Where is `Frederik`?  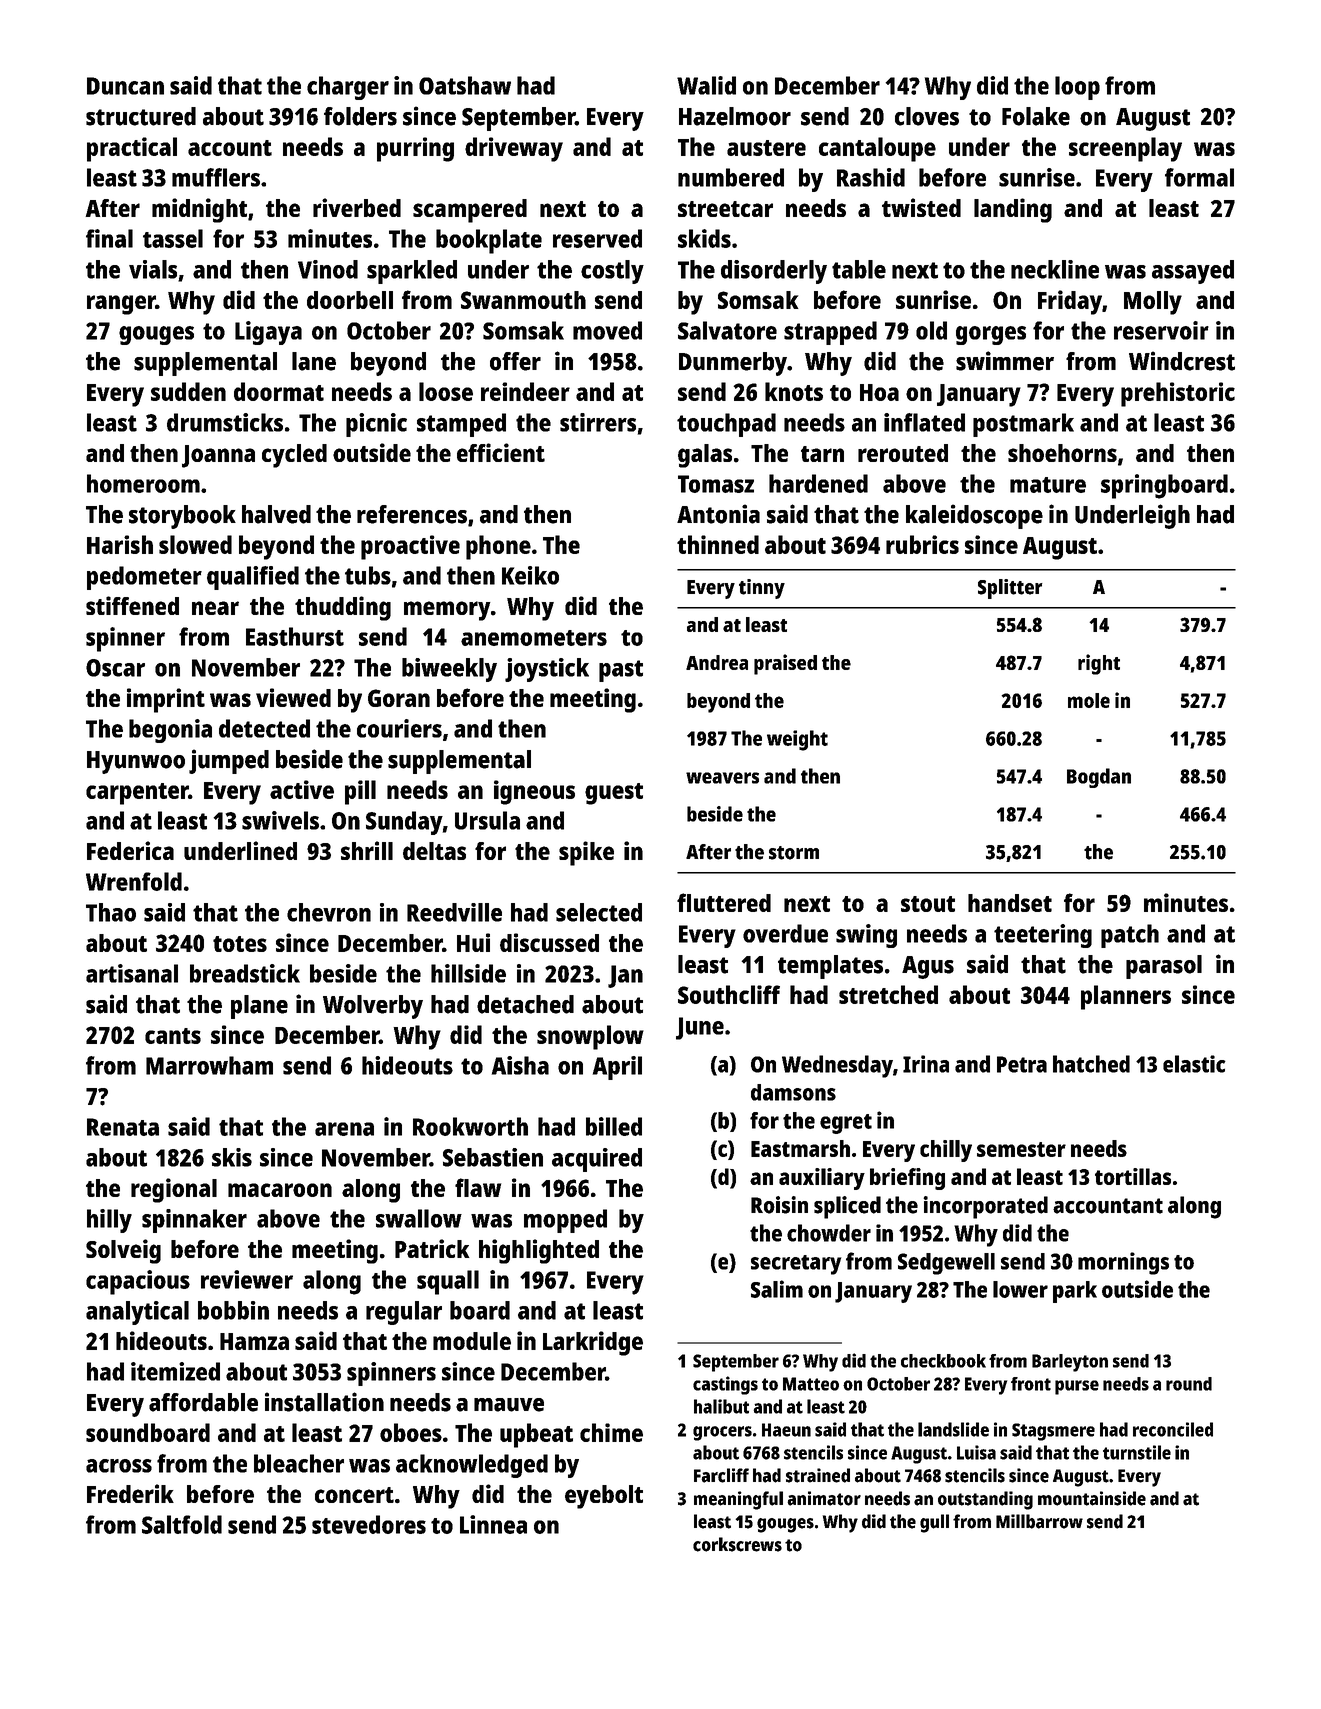 Frederik is located at coordinates (130, 1493).
